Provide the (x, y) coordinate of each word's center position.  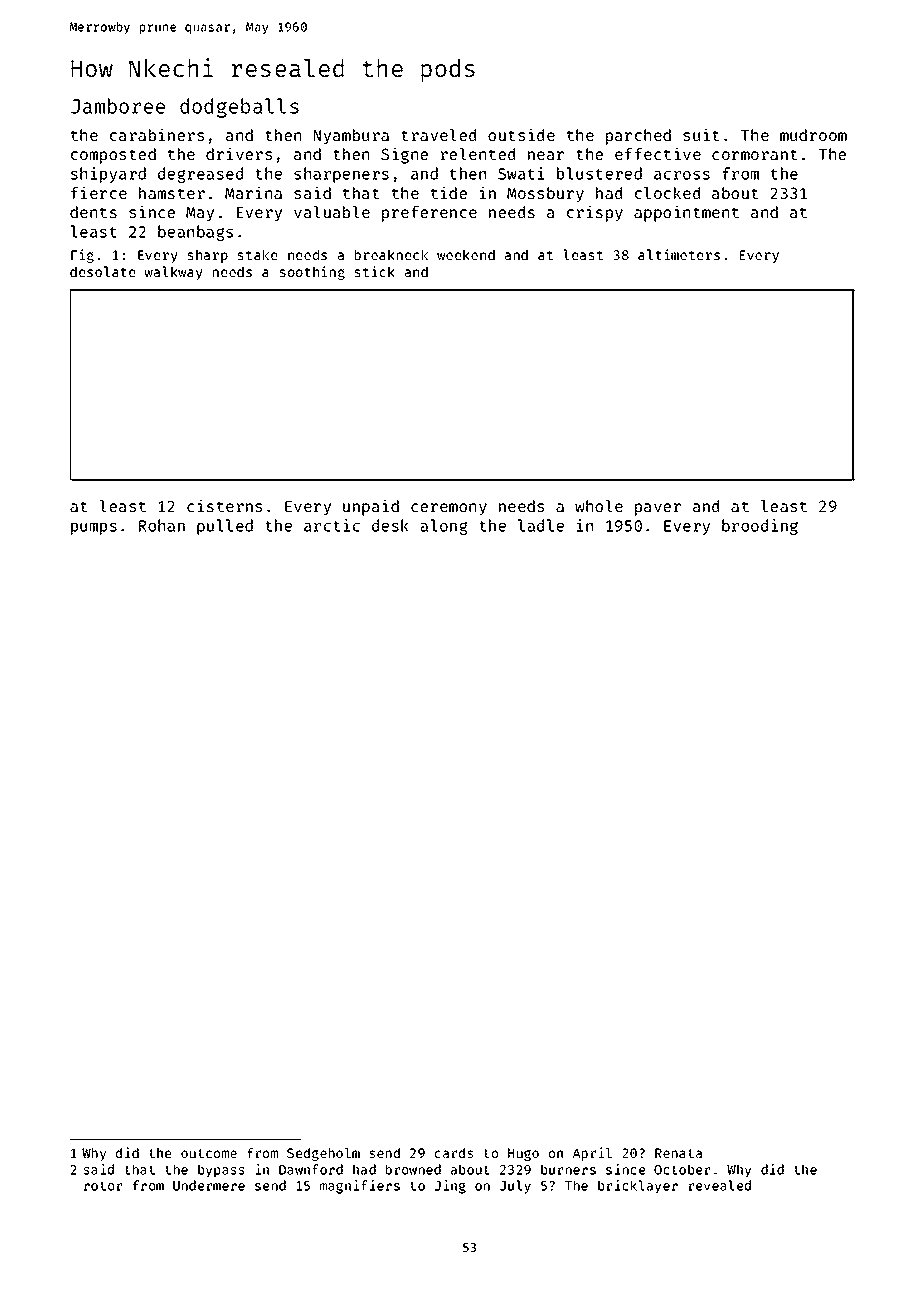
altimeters (679, 254)
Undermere (209, 1185)
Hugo (523, 1154)
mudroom (813, 135)
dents (93, 212)
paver (658, 509)
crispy (595, 213)
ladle (541, 525)
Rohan (162, 525)
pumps (94, 529)
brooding (760, 527)
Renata (678, 1153)
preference (429, 214)
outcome (209, 1153)
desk (390, 525)
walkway (174, 273)
